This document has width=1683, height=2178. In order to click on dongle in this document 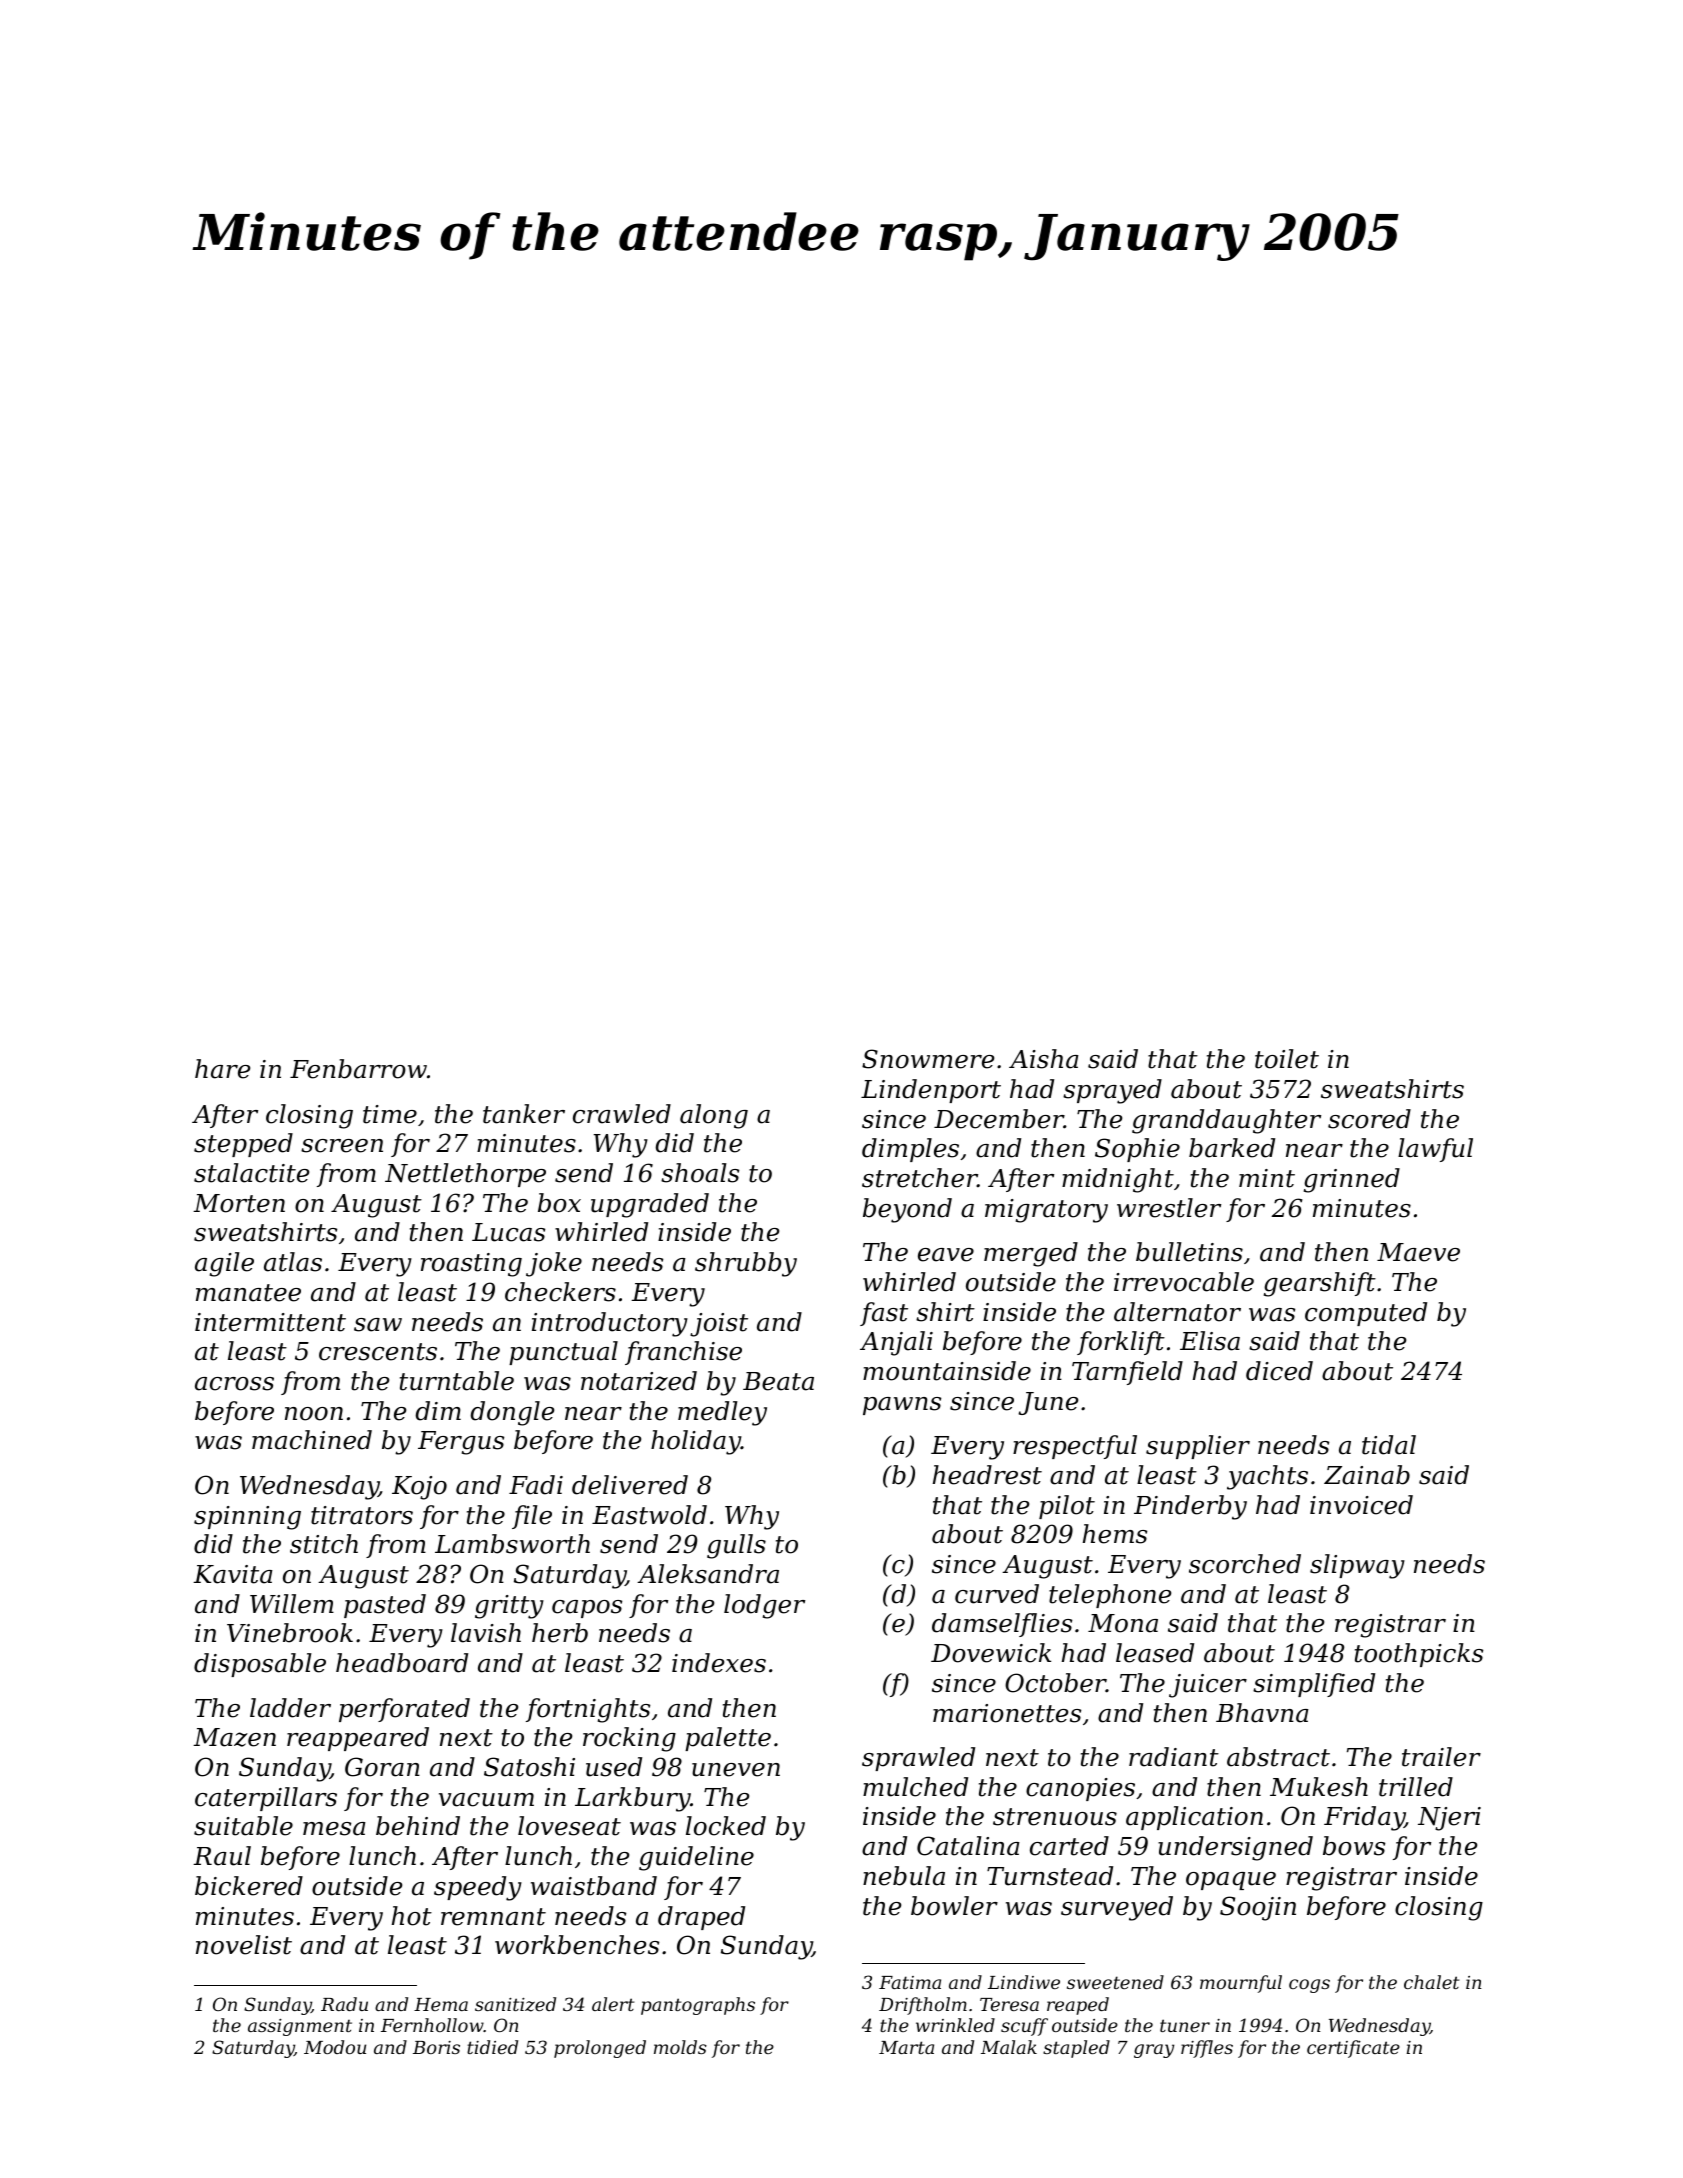, I will do `click(512, 1413)`.
